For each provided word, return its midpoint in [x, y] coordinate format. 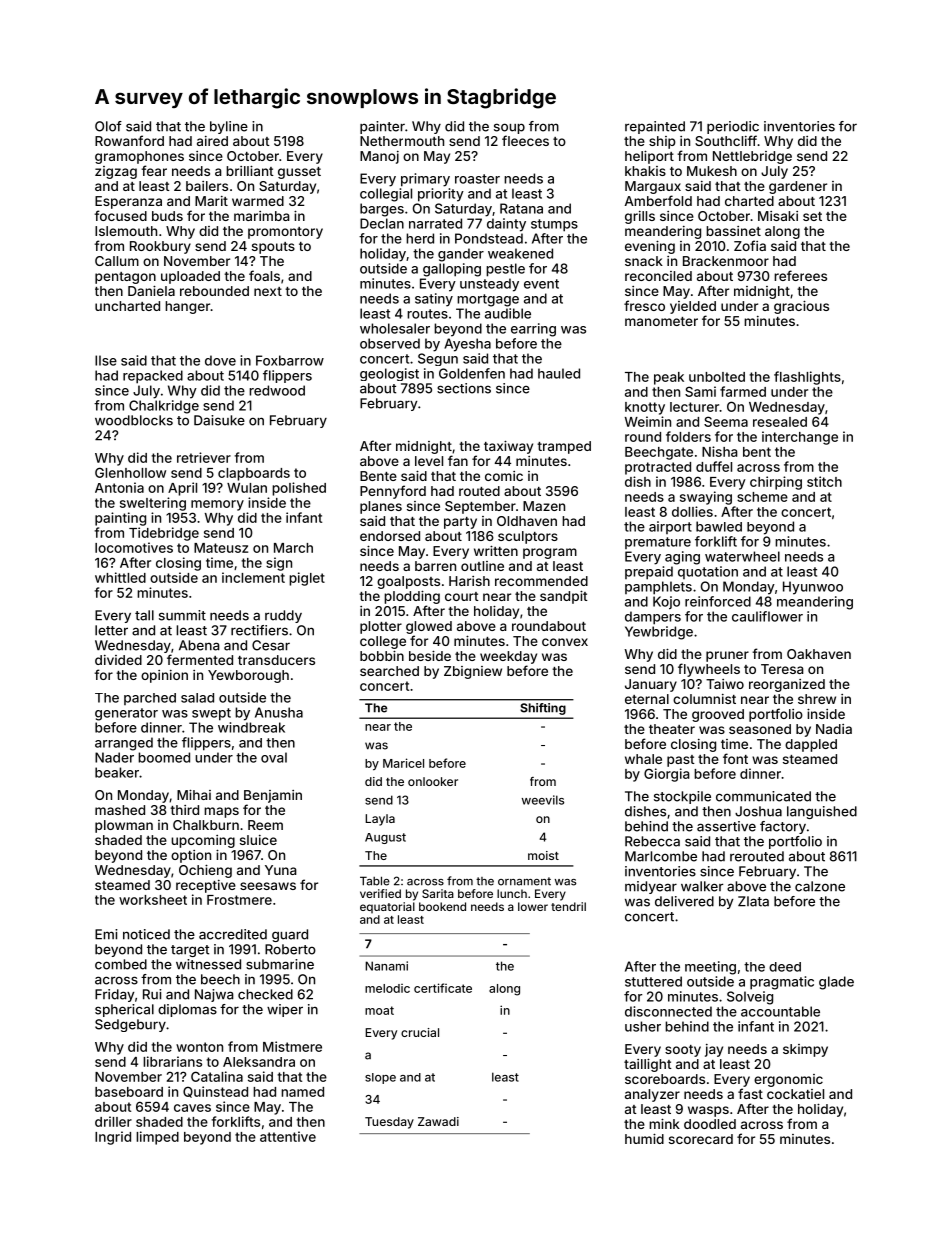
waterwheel [742, 556]
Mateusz [221, 548]
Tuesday [389, 1123]
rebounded [214, 291]
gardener [798, 187]
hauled [559, 373]
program [550, 553]
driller [113, 1121]
